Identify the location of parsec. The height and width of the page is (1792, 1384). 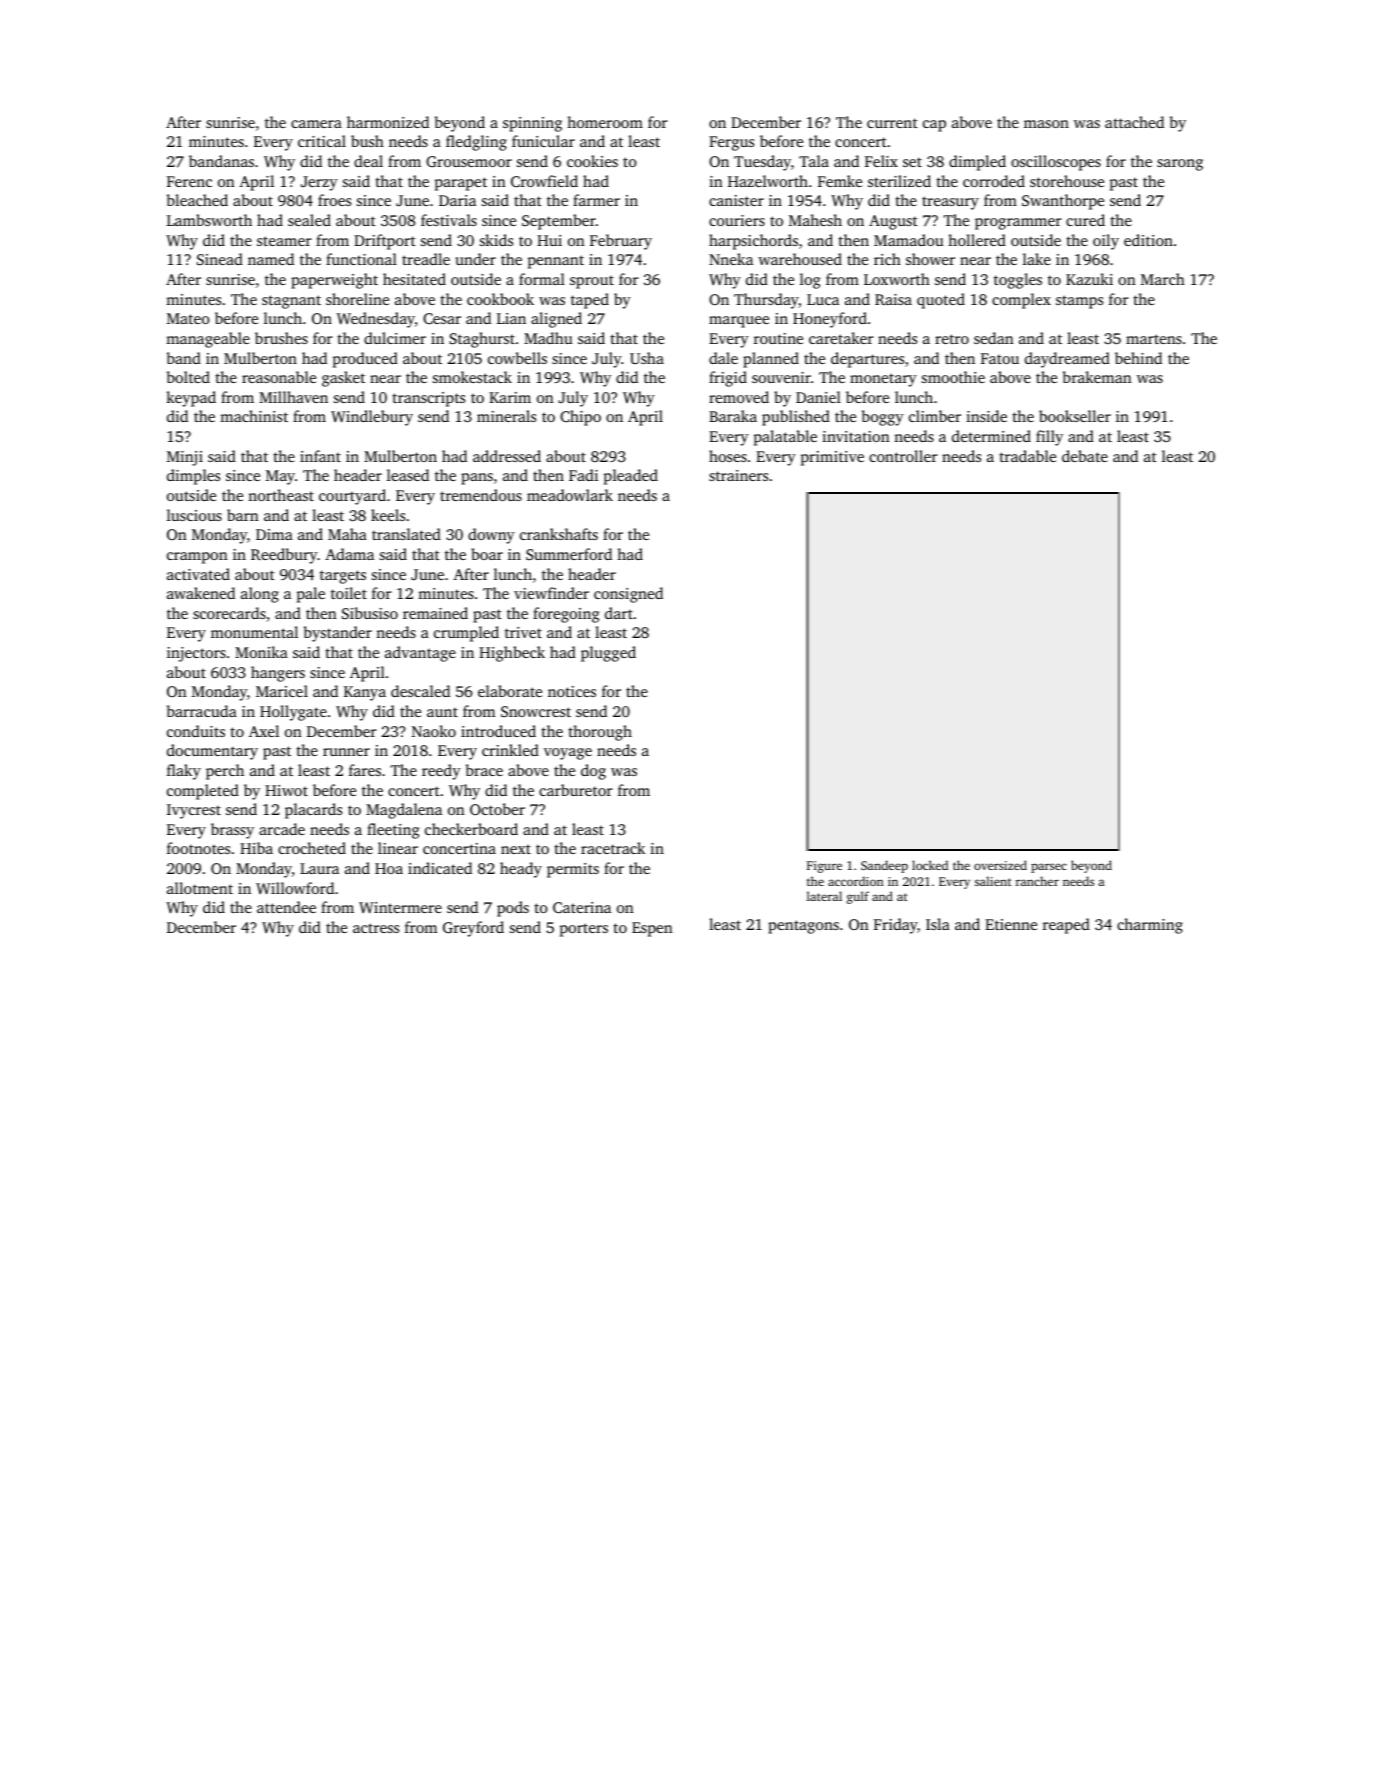
(1049, 868).
